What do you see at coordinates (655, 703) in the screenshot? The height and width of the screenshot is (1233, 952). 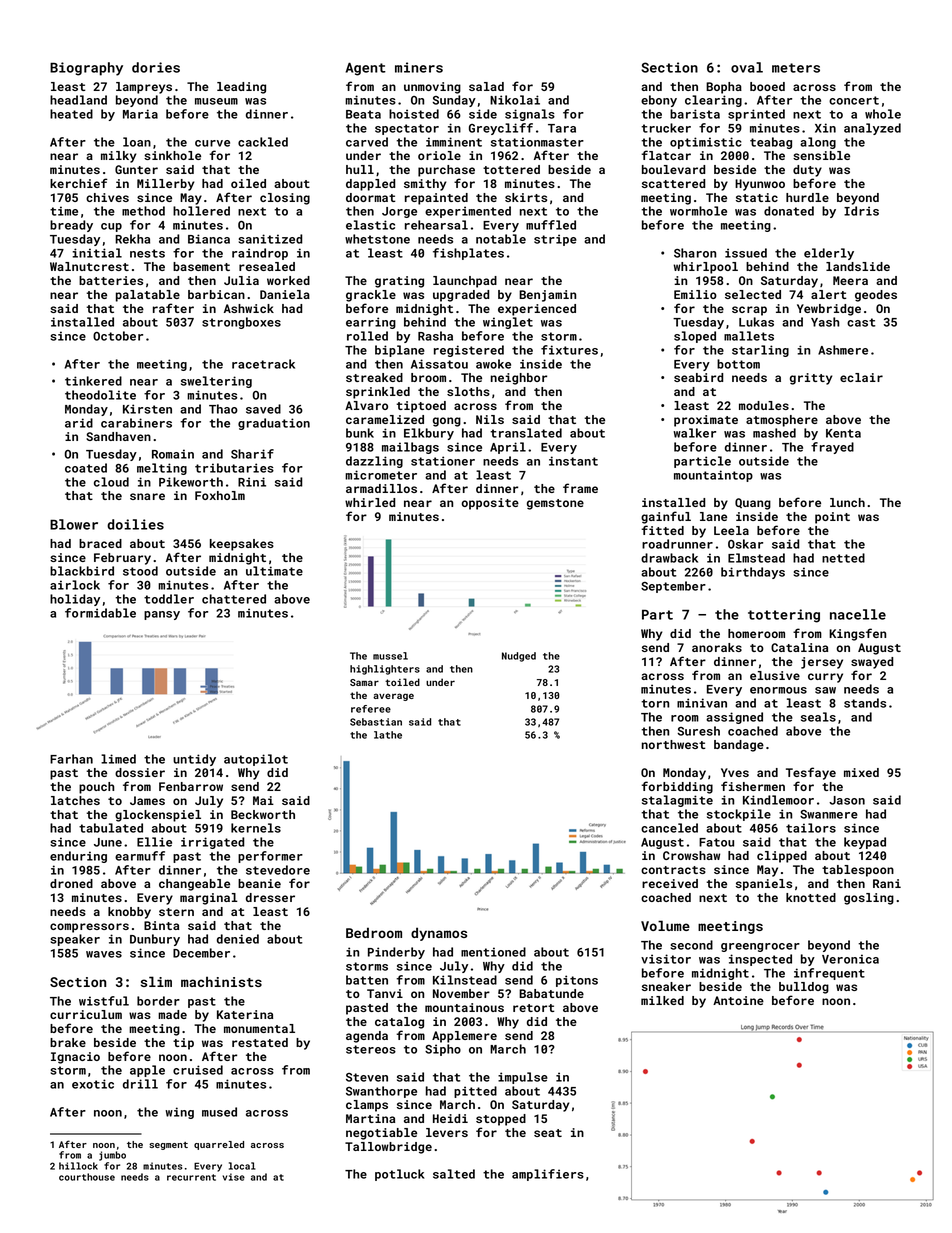 I see `torn` at bounding box center [655, 703].
